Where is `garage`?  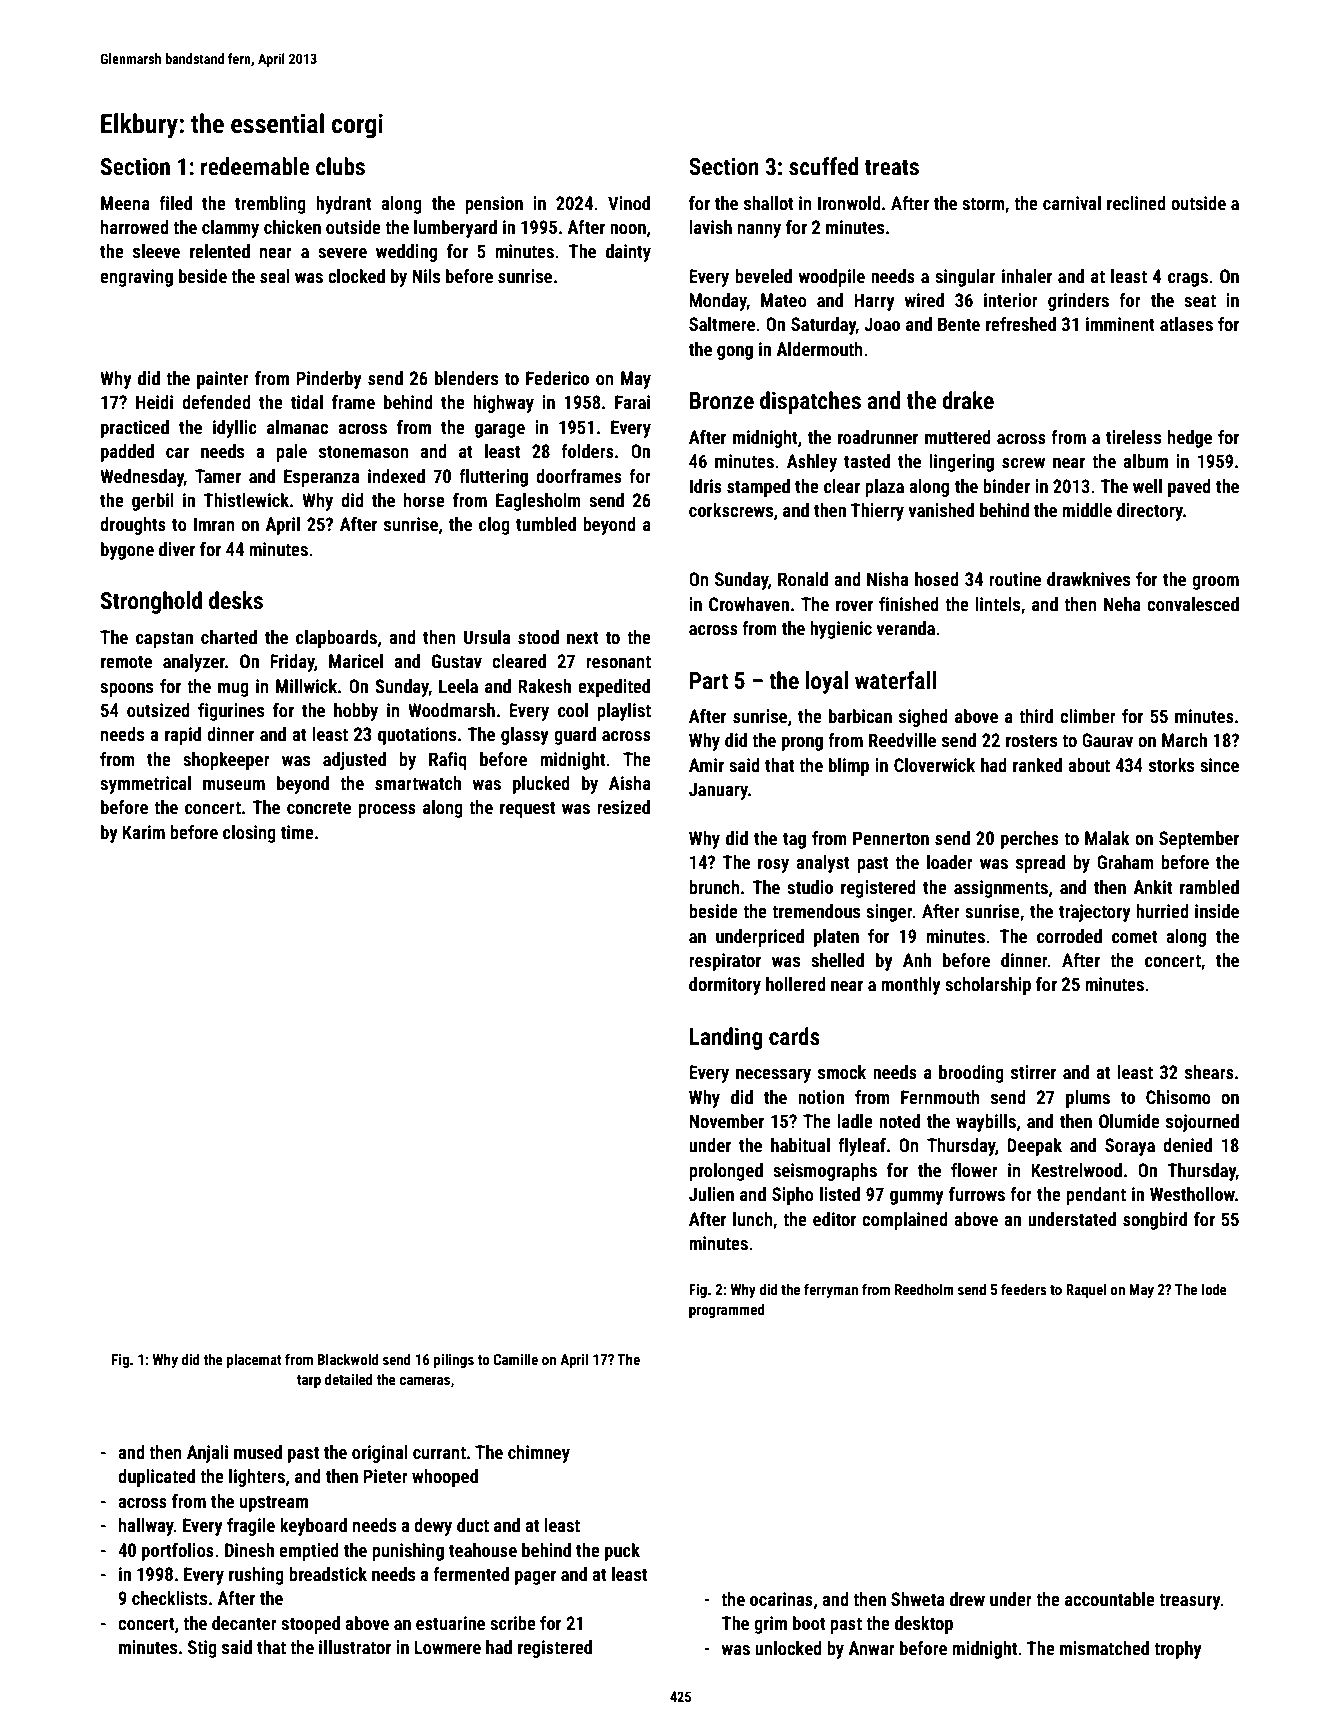 garage is located at coordinates (500, 431).
